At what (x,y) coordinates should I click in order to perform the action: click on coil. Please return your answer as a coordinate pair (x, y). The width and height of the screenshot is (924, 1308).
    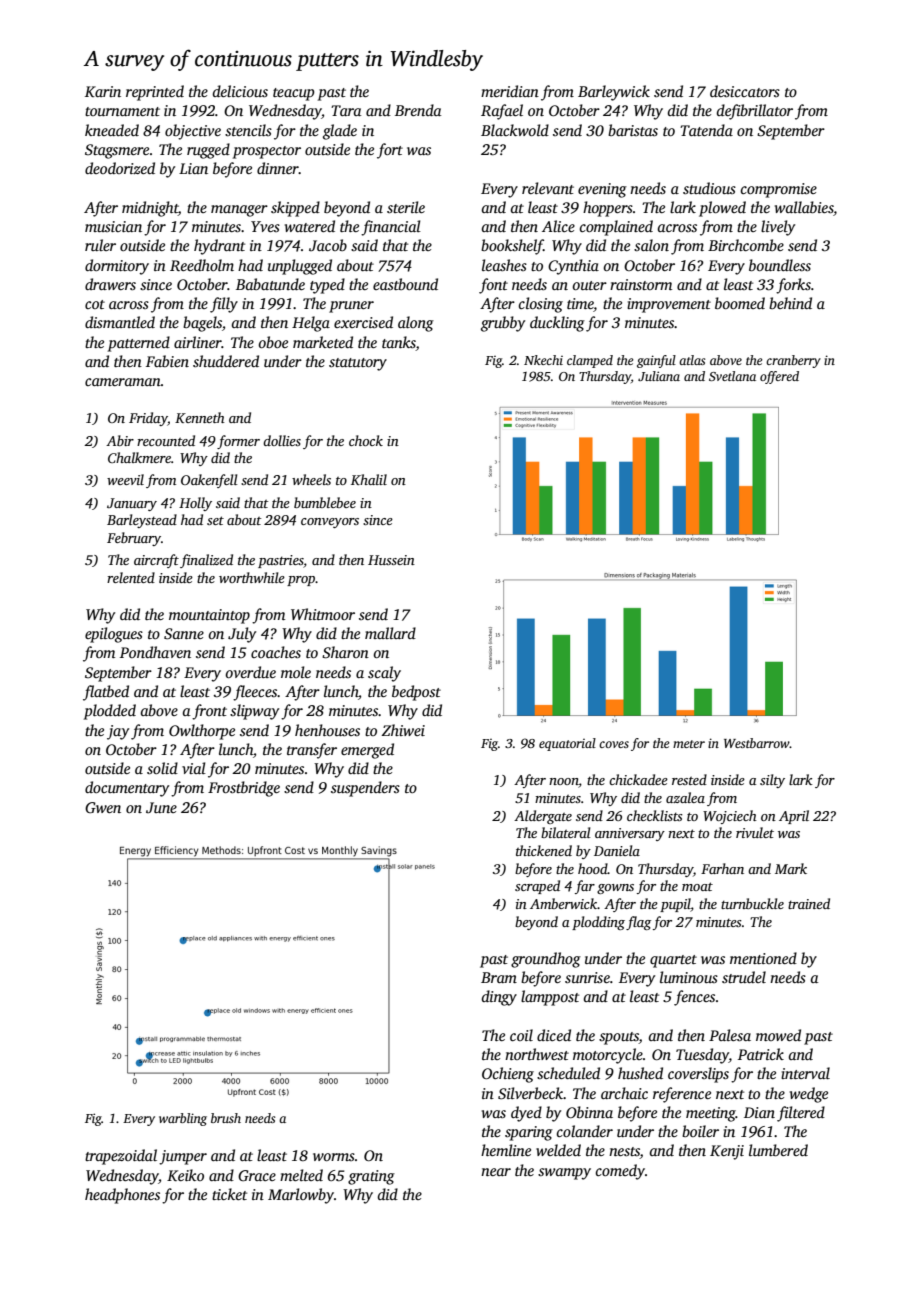
    Looking at the image, I should click on (521, 1035).
